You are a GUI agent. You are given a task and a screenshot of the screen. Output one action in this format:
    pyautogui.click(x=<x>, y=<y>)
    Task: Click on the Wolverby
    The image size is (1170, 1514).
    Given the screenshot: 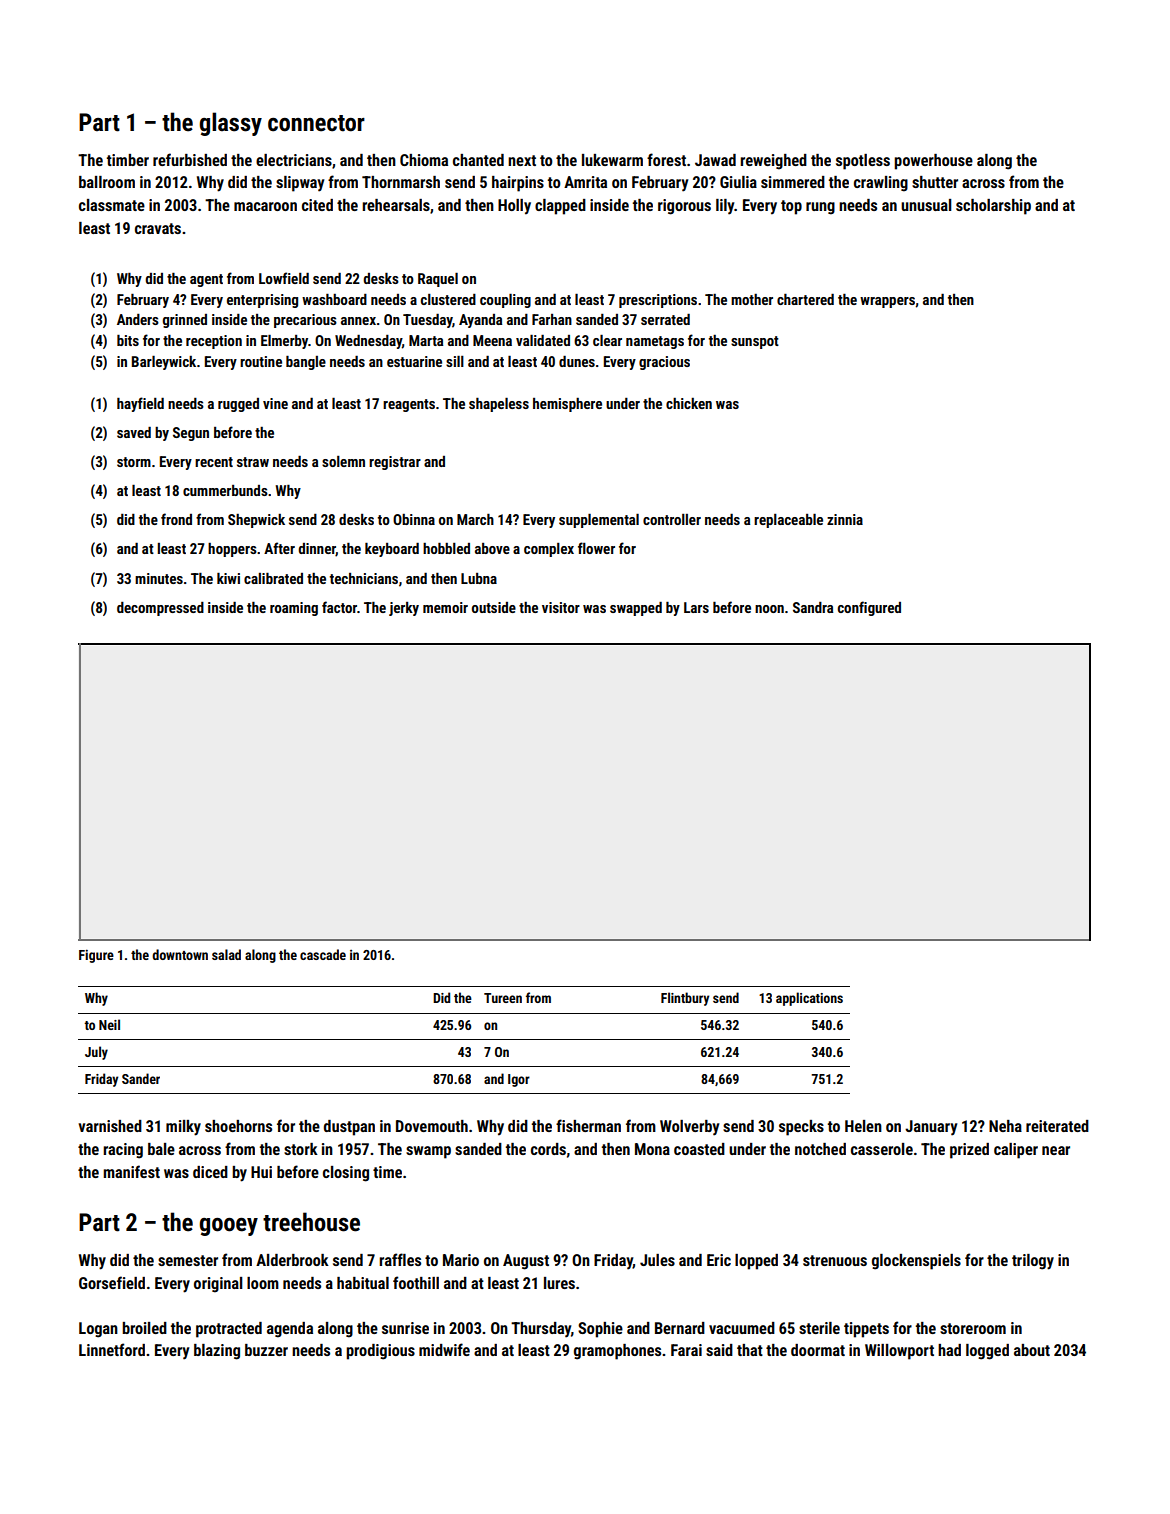 What is the action you would take?
    pyautogui.click(x=689, y=1128)
